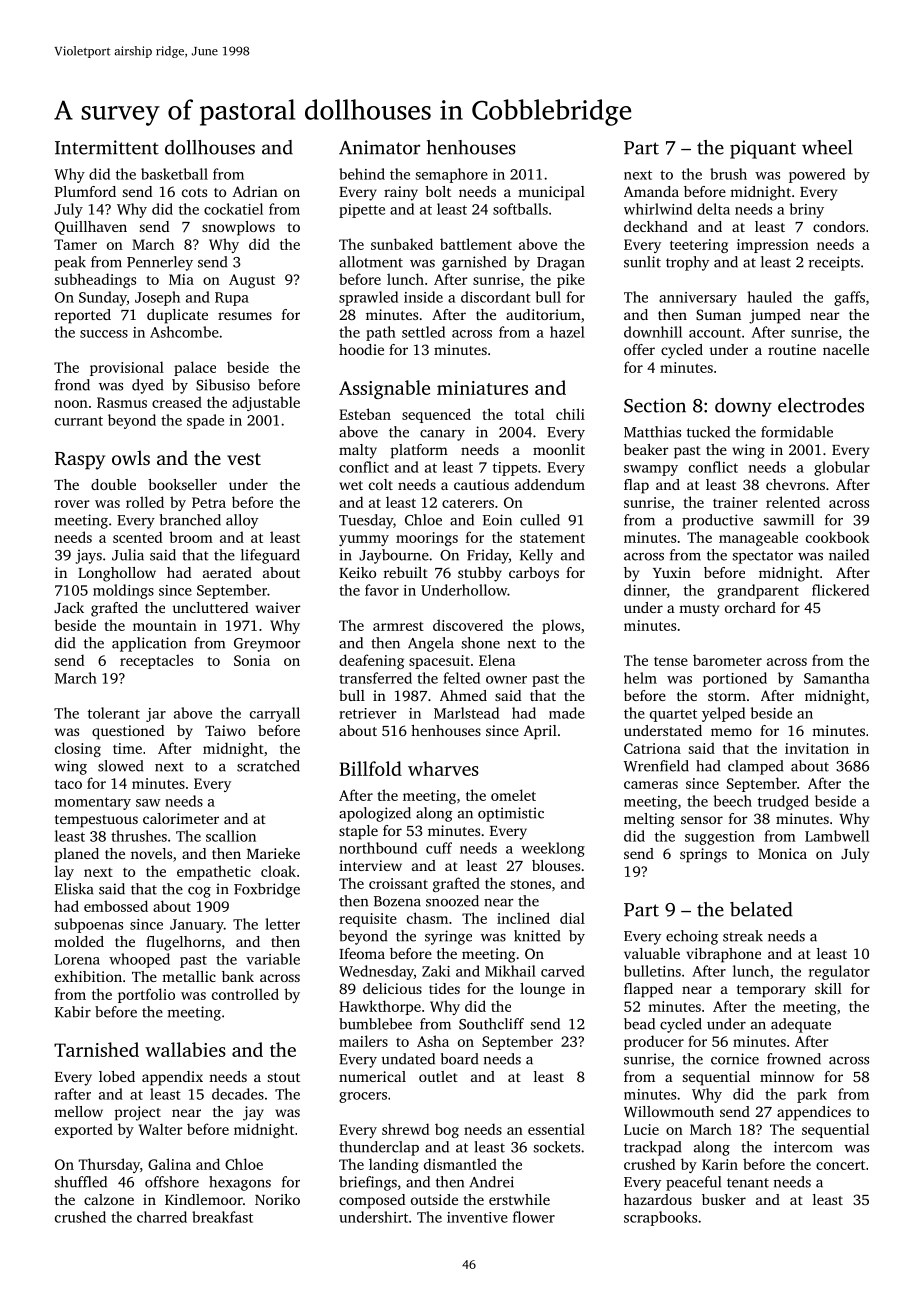 Image resolution: width=924 pixels, height=1308 pixels. Describe the element at coordinates (534, 1217) in the screenshot. I see `flower` at that location.
